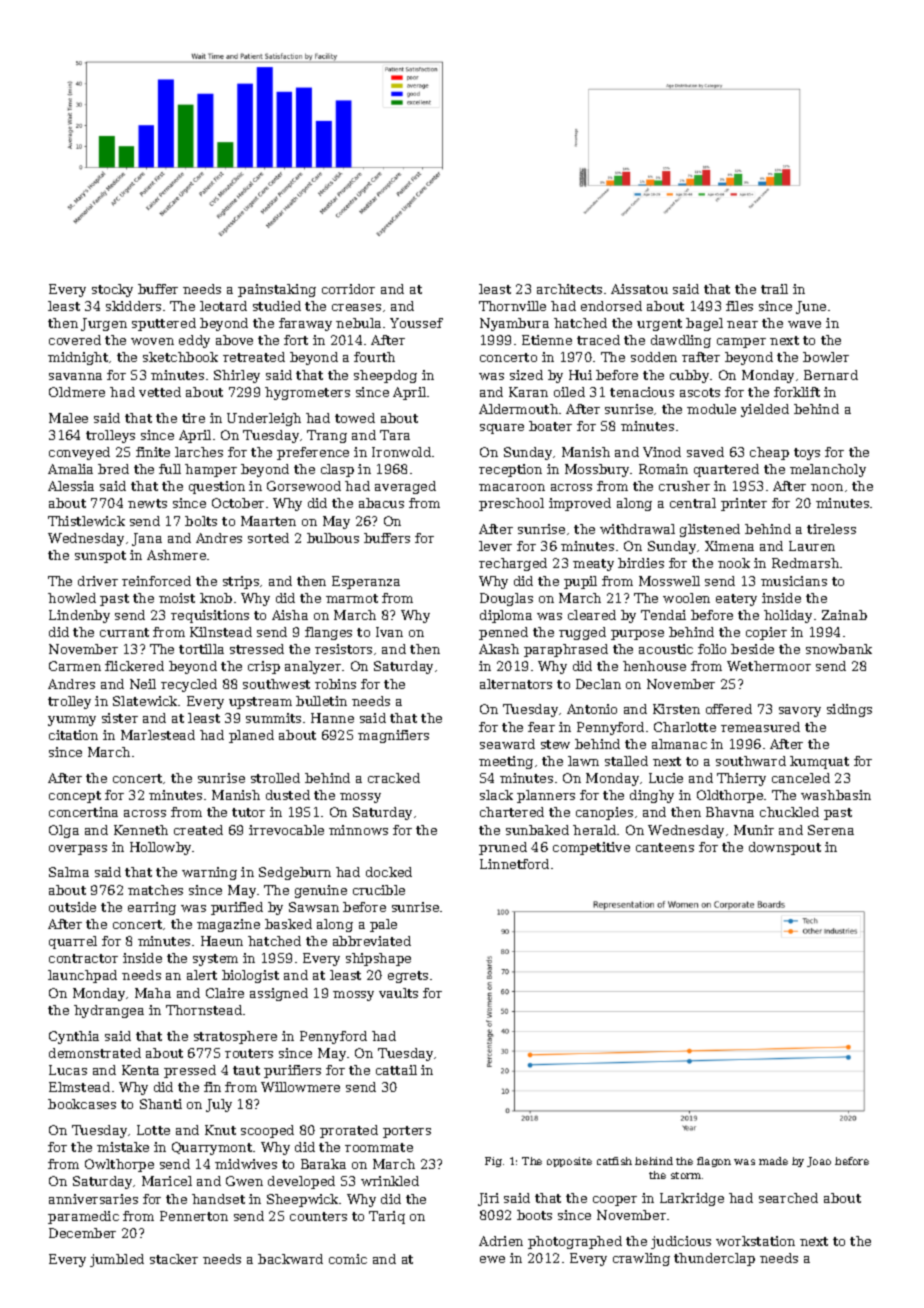 The width and height of the image is (924, 1308). I want to click on snowbank, so click(839, 649).
